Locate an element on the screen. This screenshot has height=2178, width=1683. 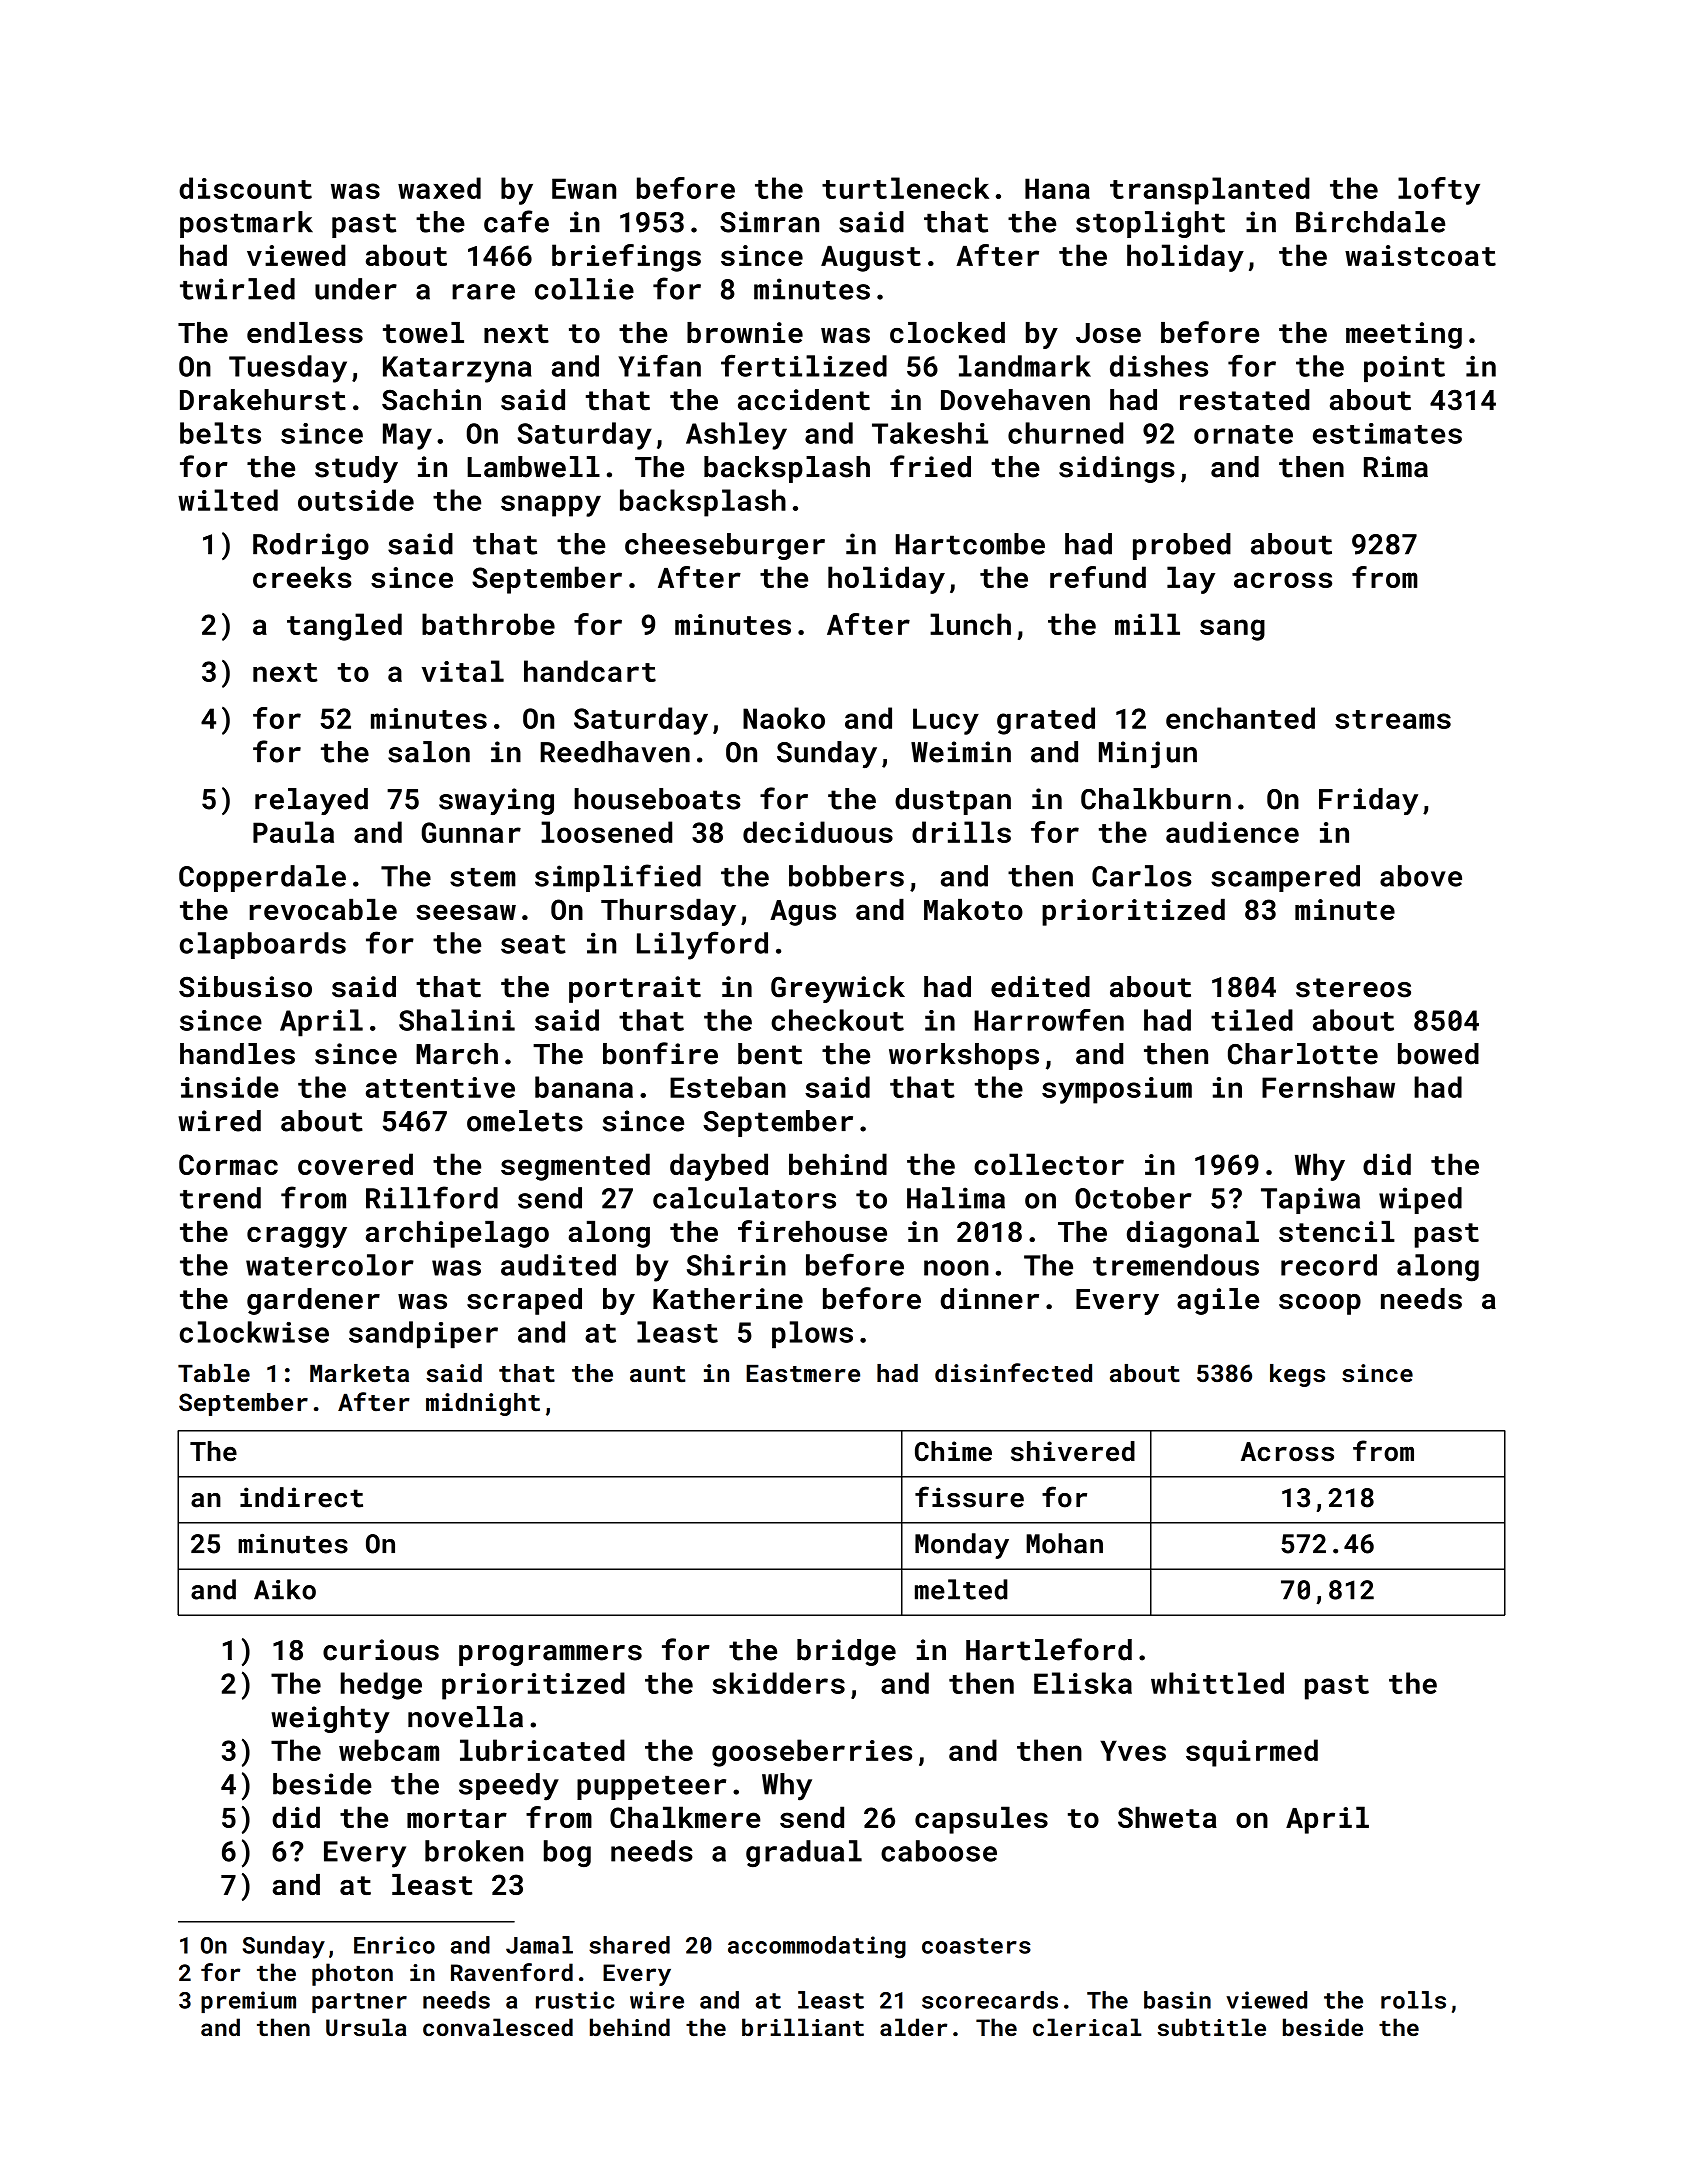
rolls is located at coordinates (1413, 2000).
